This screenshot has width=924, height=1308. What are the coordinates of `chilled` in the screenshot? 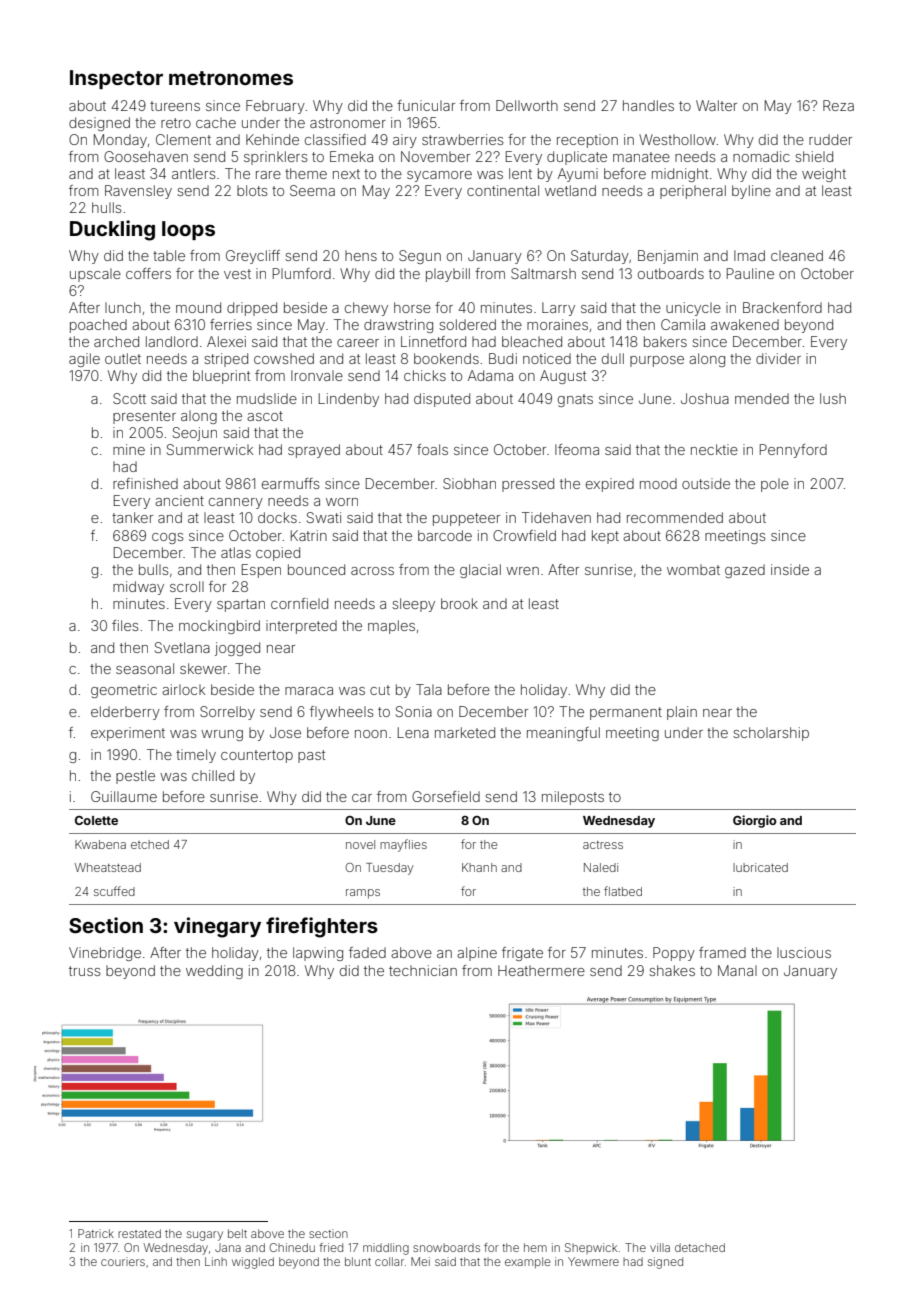 It's located at (213, 775).
